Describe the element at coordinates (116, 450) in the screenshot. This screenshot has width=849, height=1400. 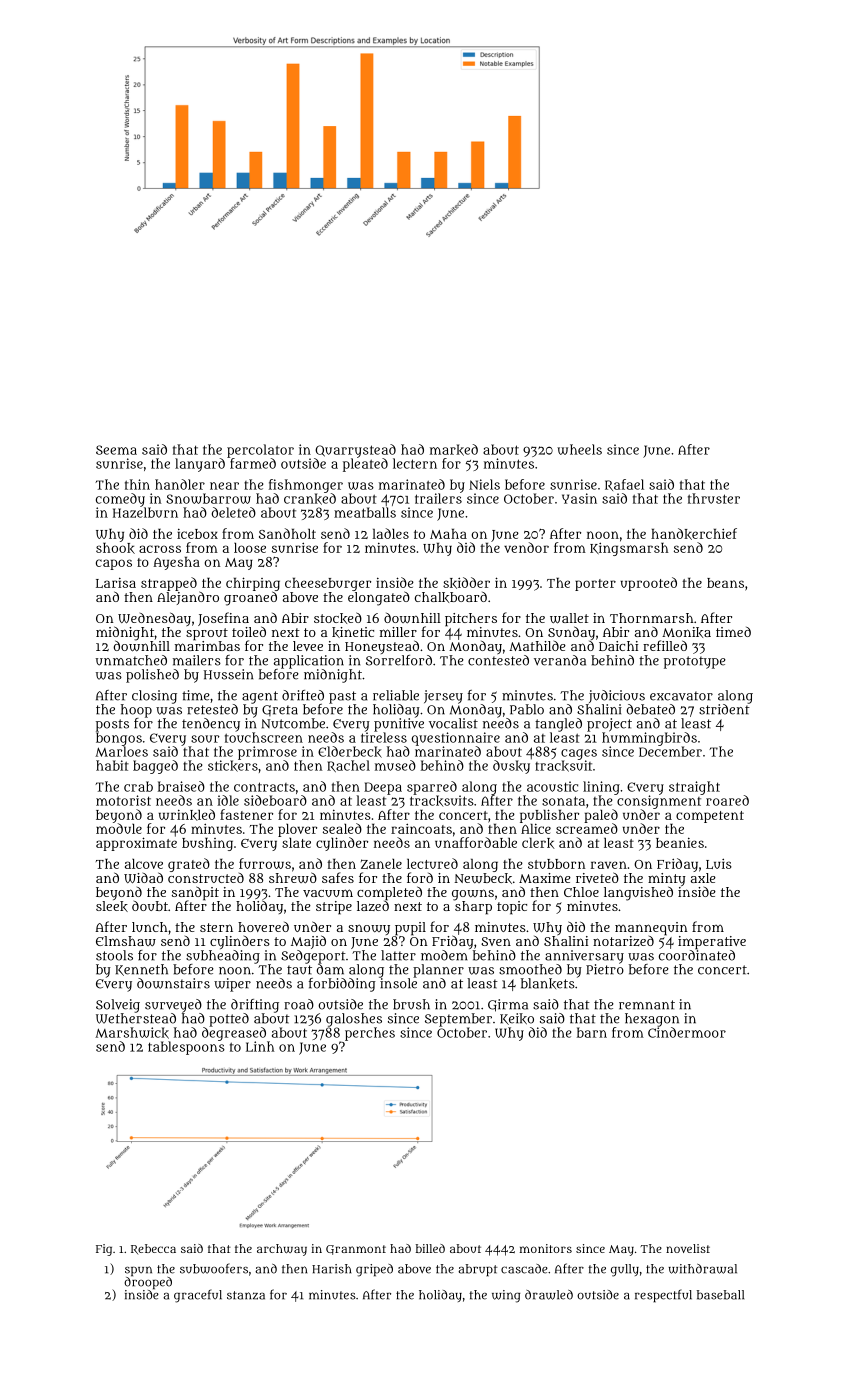
I see `Seema` at that location.
